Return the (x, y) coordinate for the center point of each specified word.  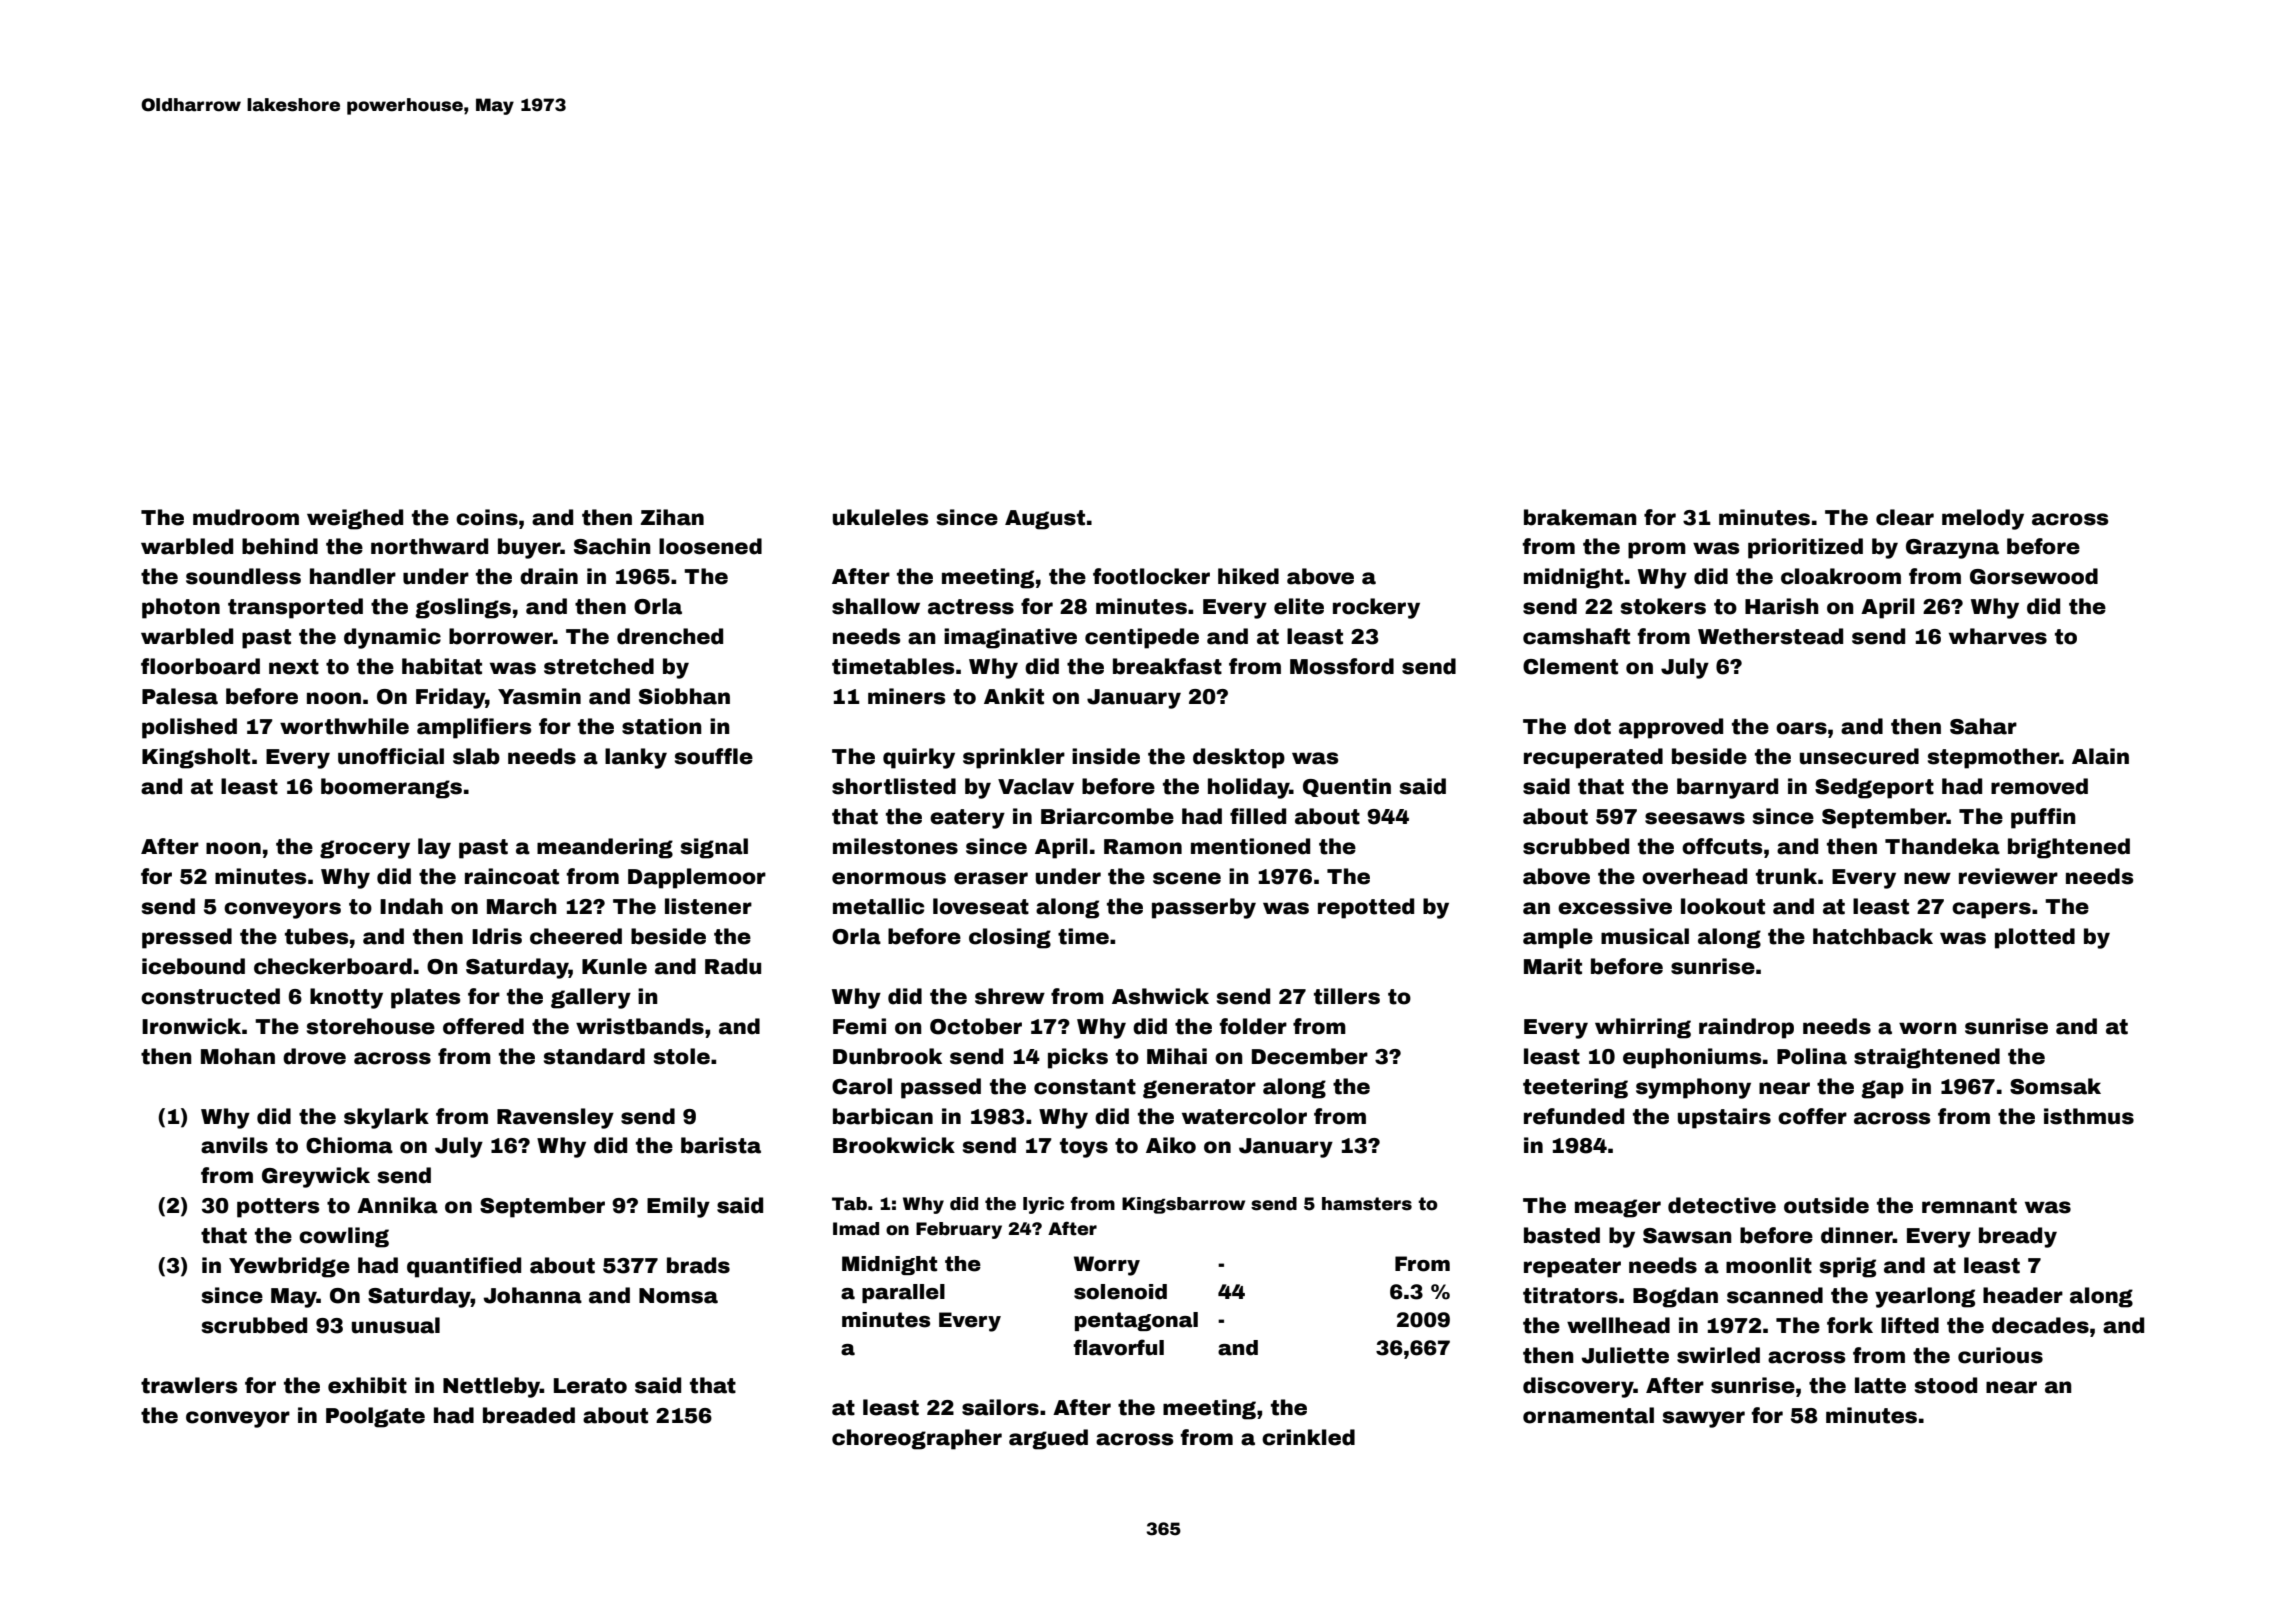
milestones (895, 846)
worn (1928, 1028)
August (1045, 520)
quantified (464, 1267)
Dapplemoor (697, 878)
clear (1905, 517)
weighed (355, 519)
